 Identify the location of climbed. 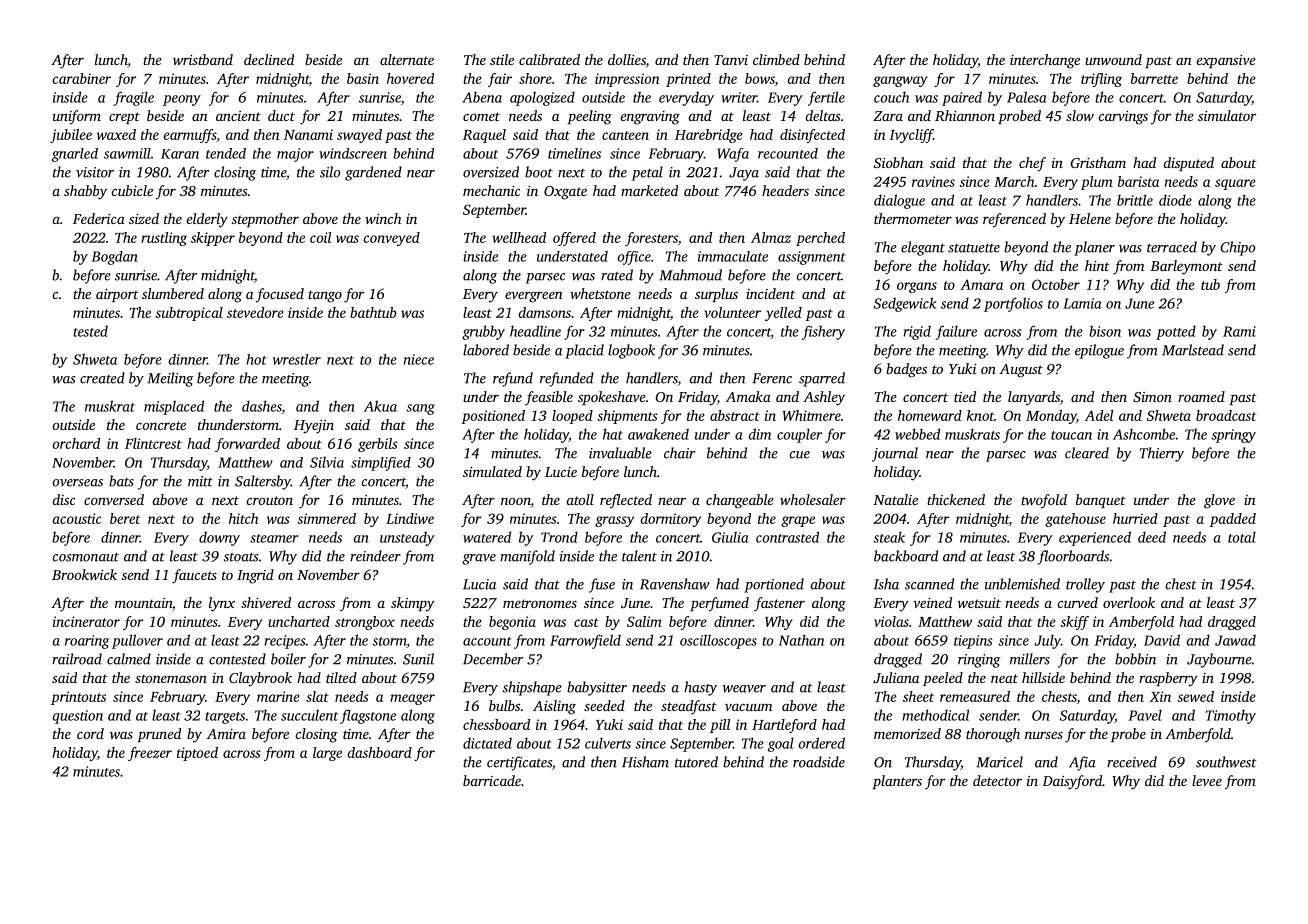
(776, 59).
